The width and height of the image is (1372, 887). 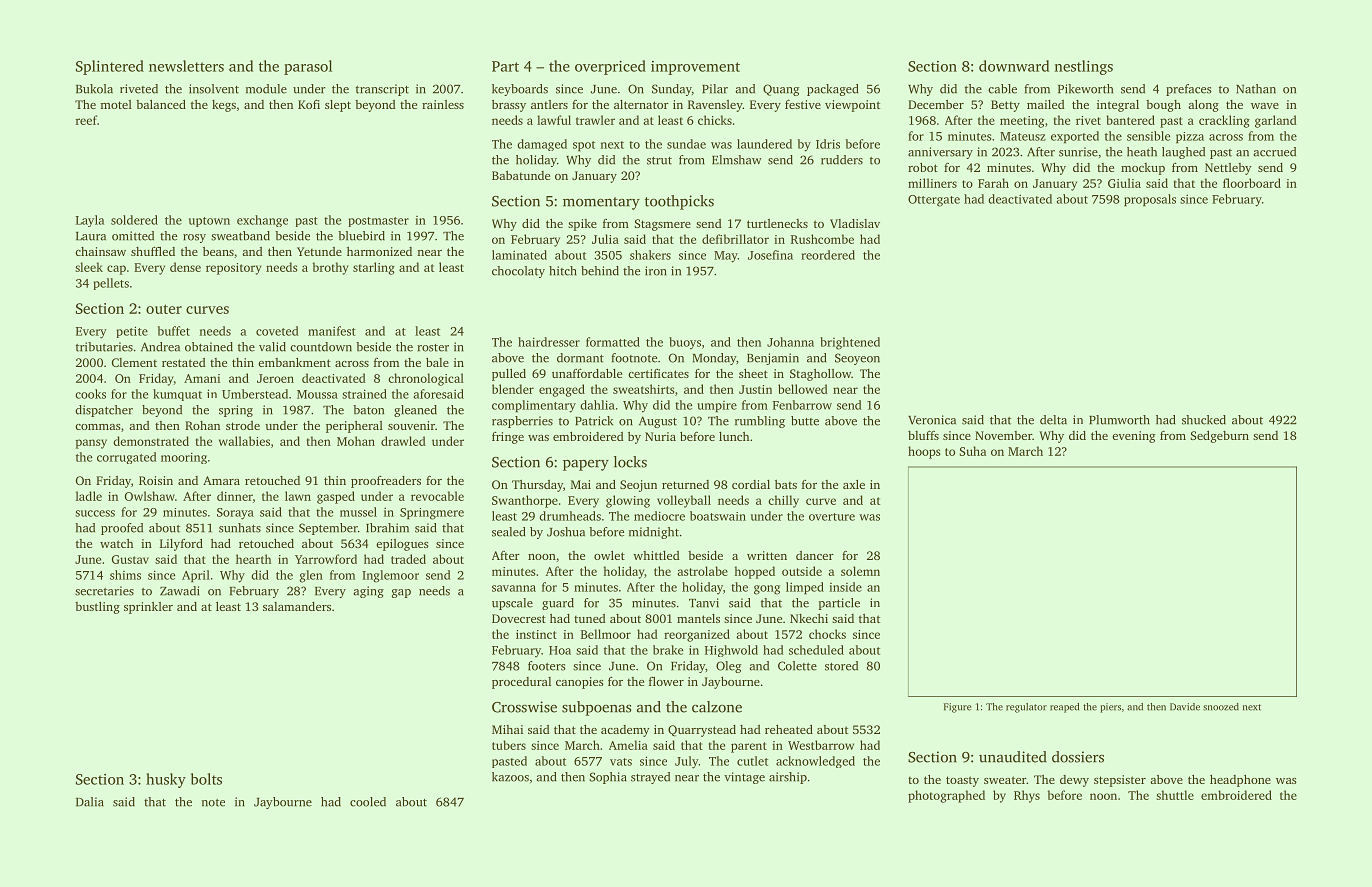 What do you see at coordinates (993, 183) in the image?
I see `Farah` at bounding box center [993, 183].
